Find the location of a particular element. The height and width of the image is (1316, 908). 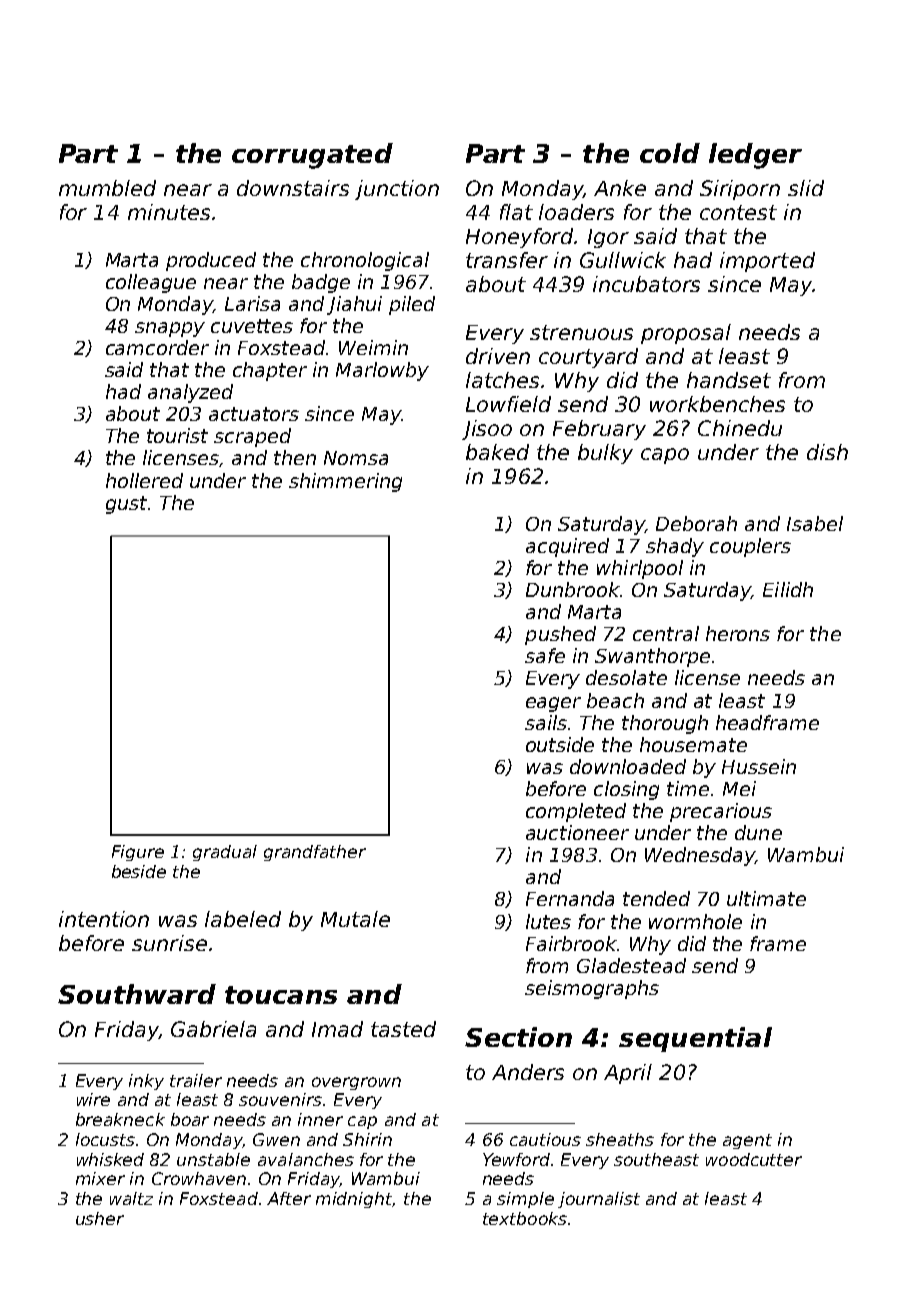

woodcutter is located at coordinates (754, 1159).
